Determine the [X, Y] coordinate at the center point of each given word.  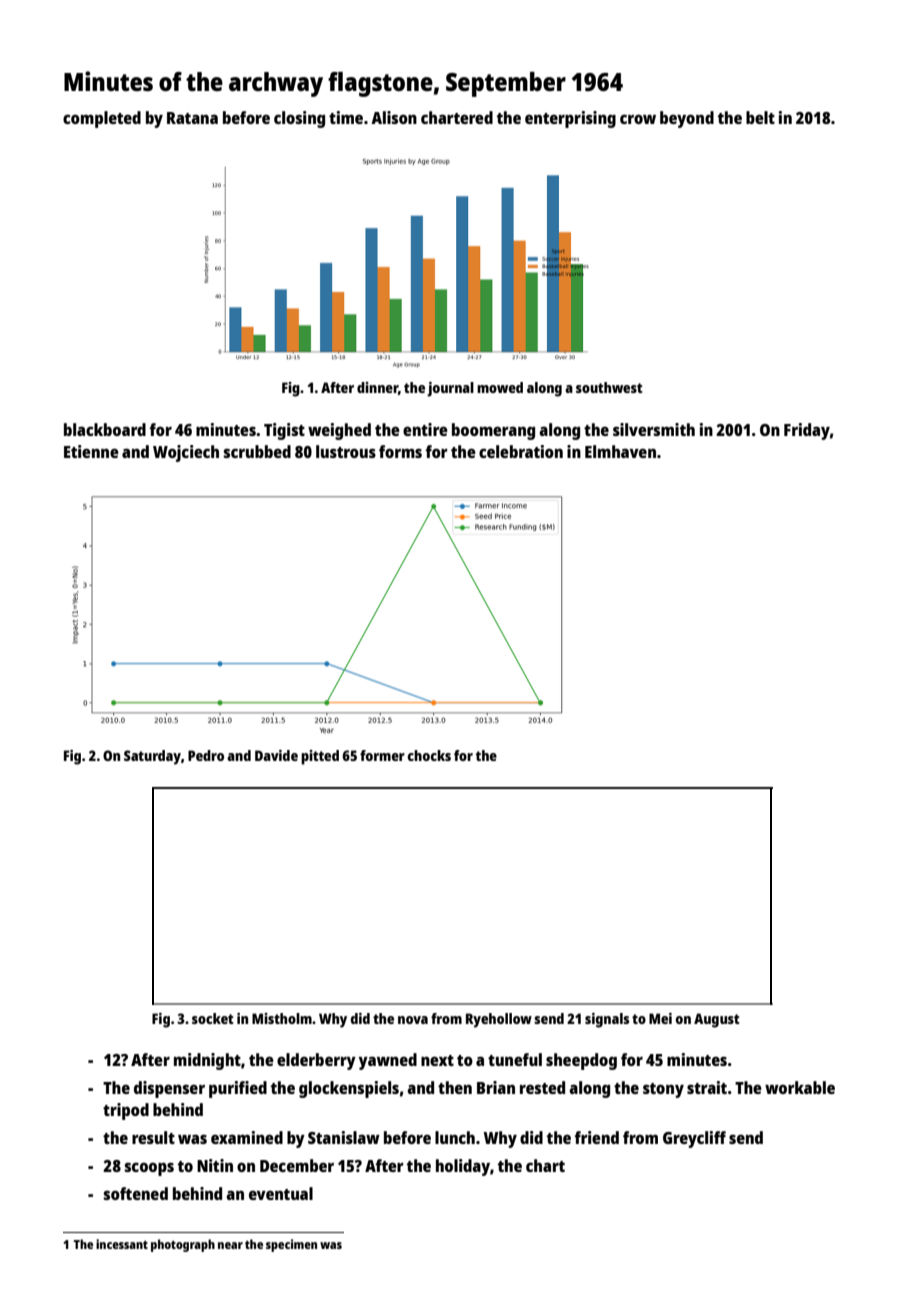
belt [760, 117]
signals [607, 1020]
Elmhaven [620, 451]
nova [413, 1020]
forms [400, 451]
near [230, 1245]
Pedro [206, 755]
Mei [660, 1018]
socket [213, 1018]
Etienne [91, 451]
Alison [394, 117]
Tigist [284, 431]
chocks [429, 755]
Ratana [192, 118]
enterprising [570, 119]
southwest [609, 387]
